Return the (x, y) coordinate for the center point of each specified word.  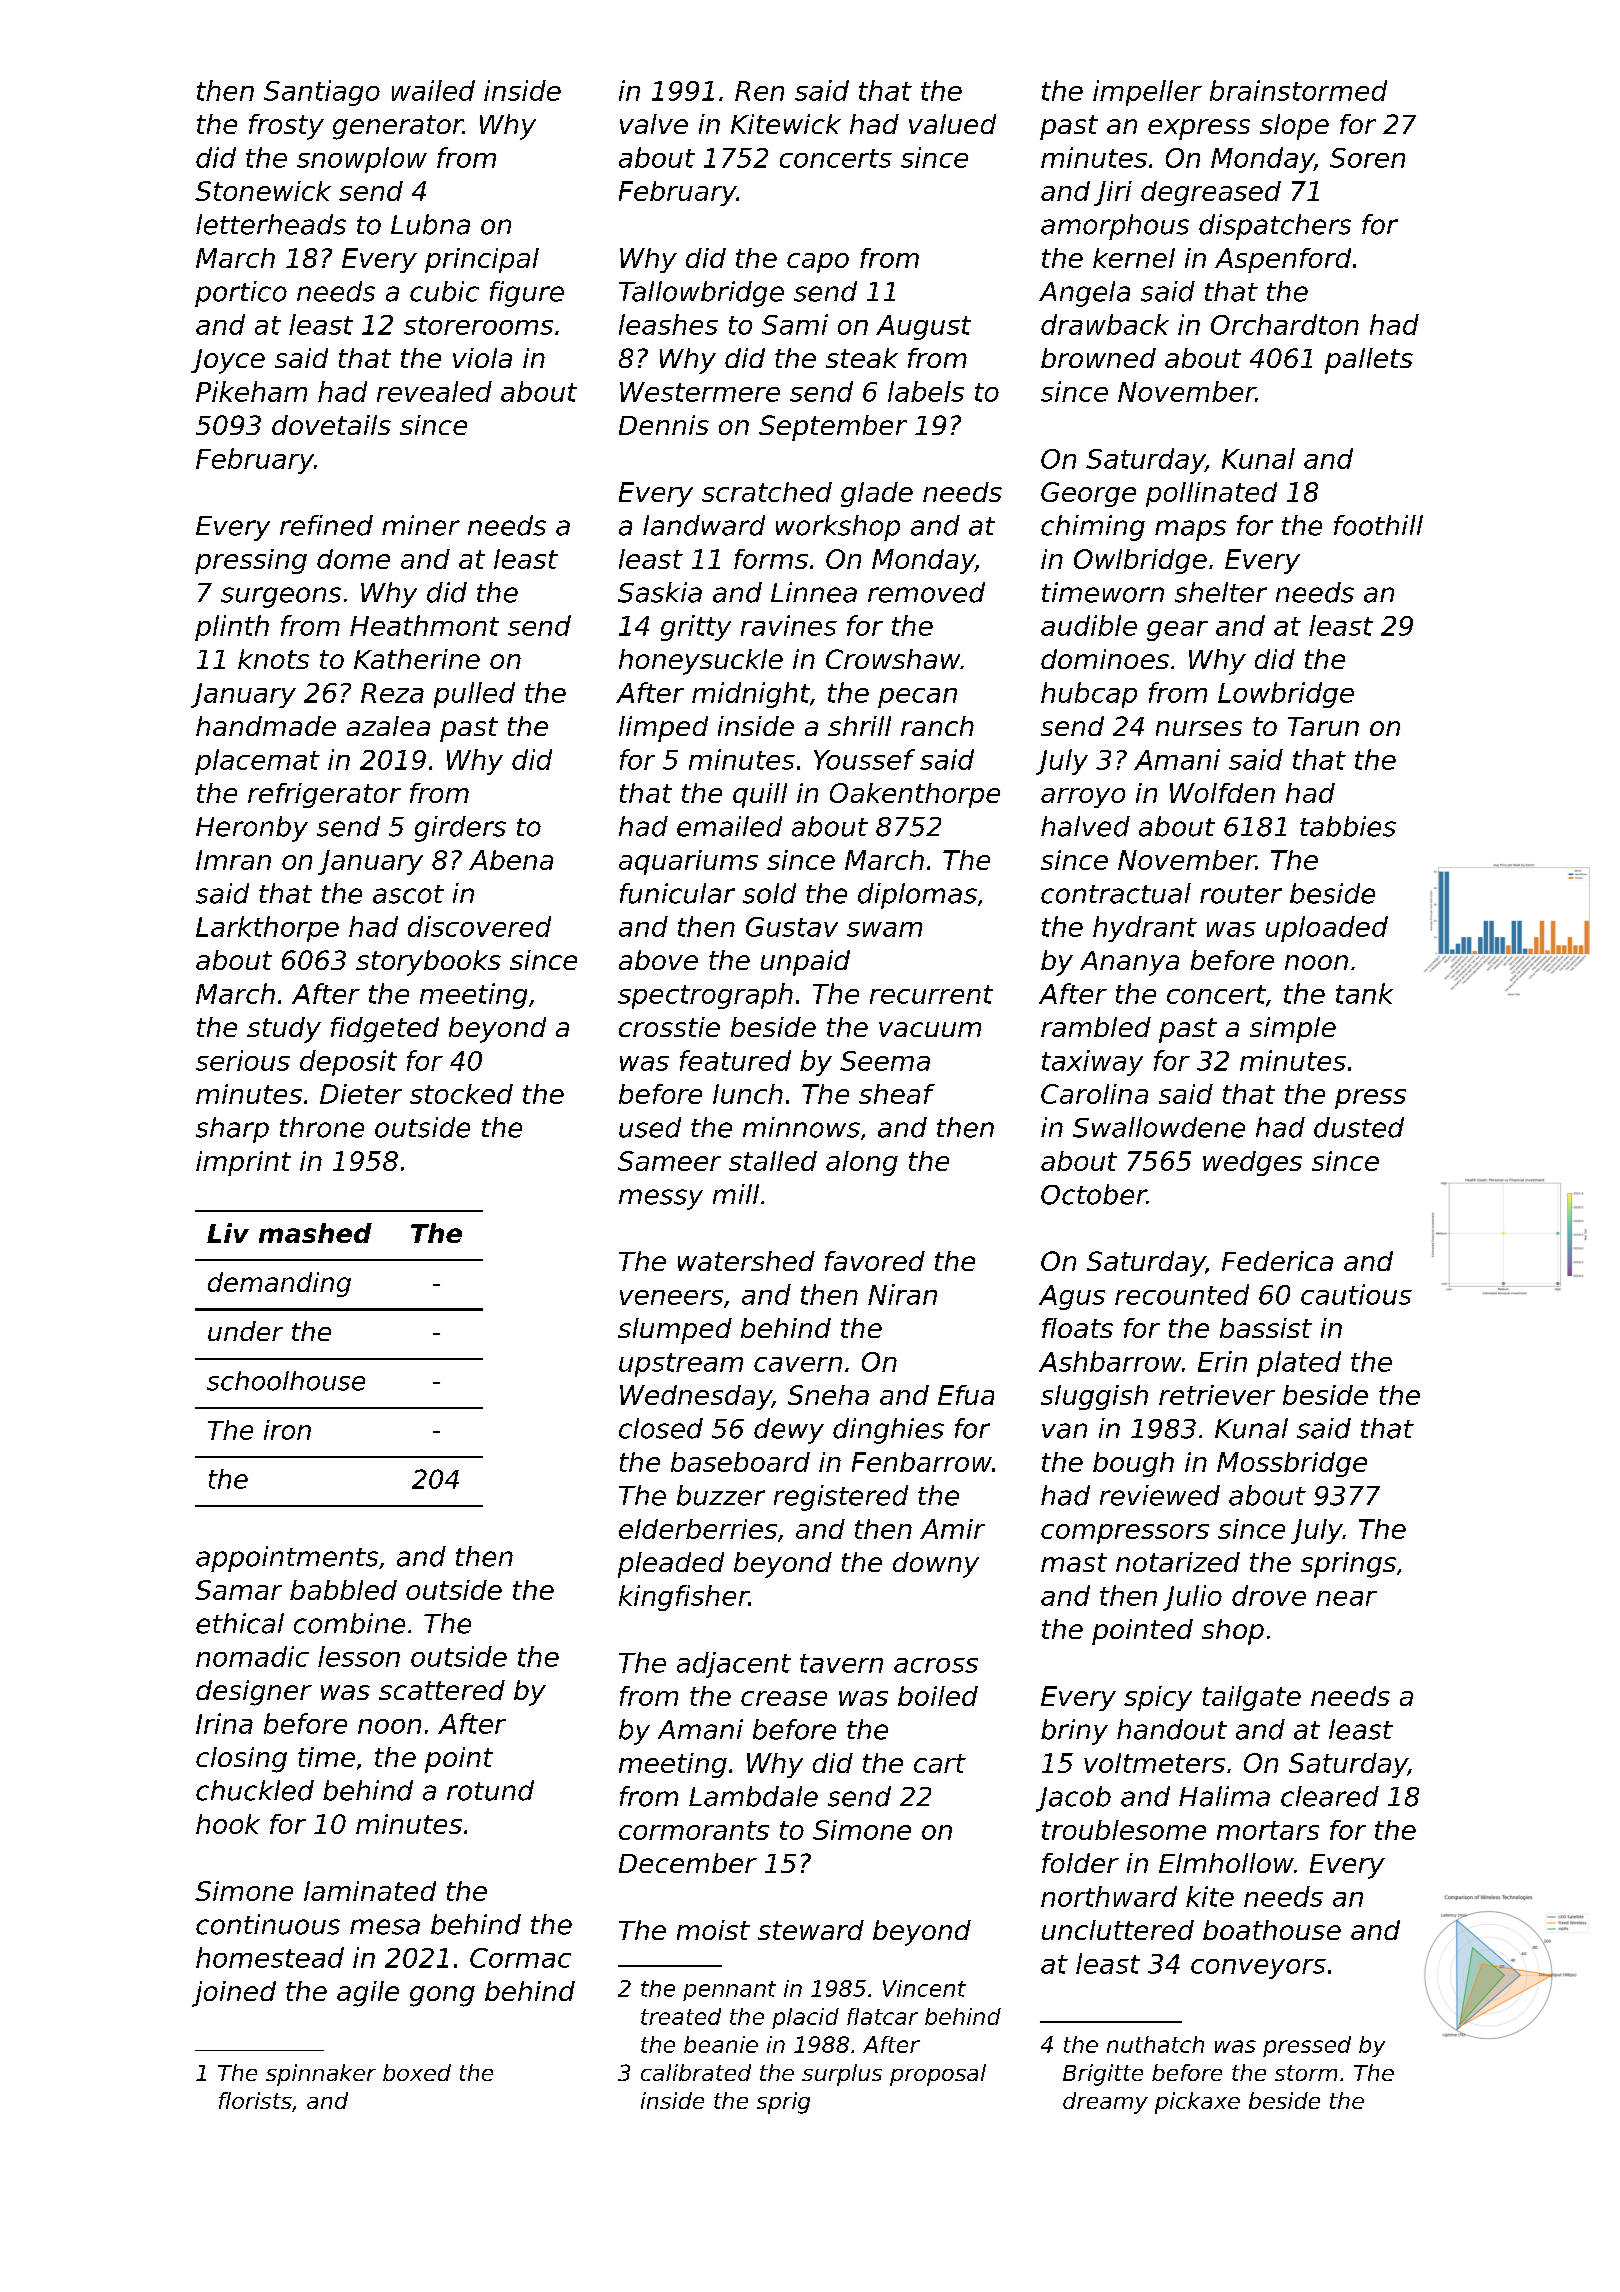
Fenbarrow (922, 1462)
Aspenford (1283, 260)
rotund (490, 1790)
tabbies (1348, 826)
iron (287, 1430)
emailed (729, 826)
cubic (444, 291)
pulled (474, 695)
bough (1133, 1464)
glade (877, 494)
